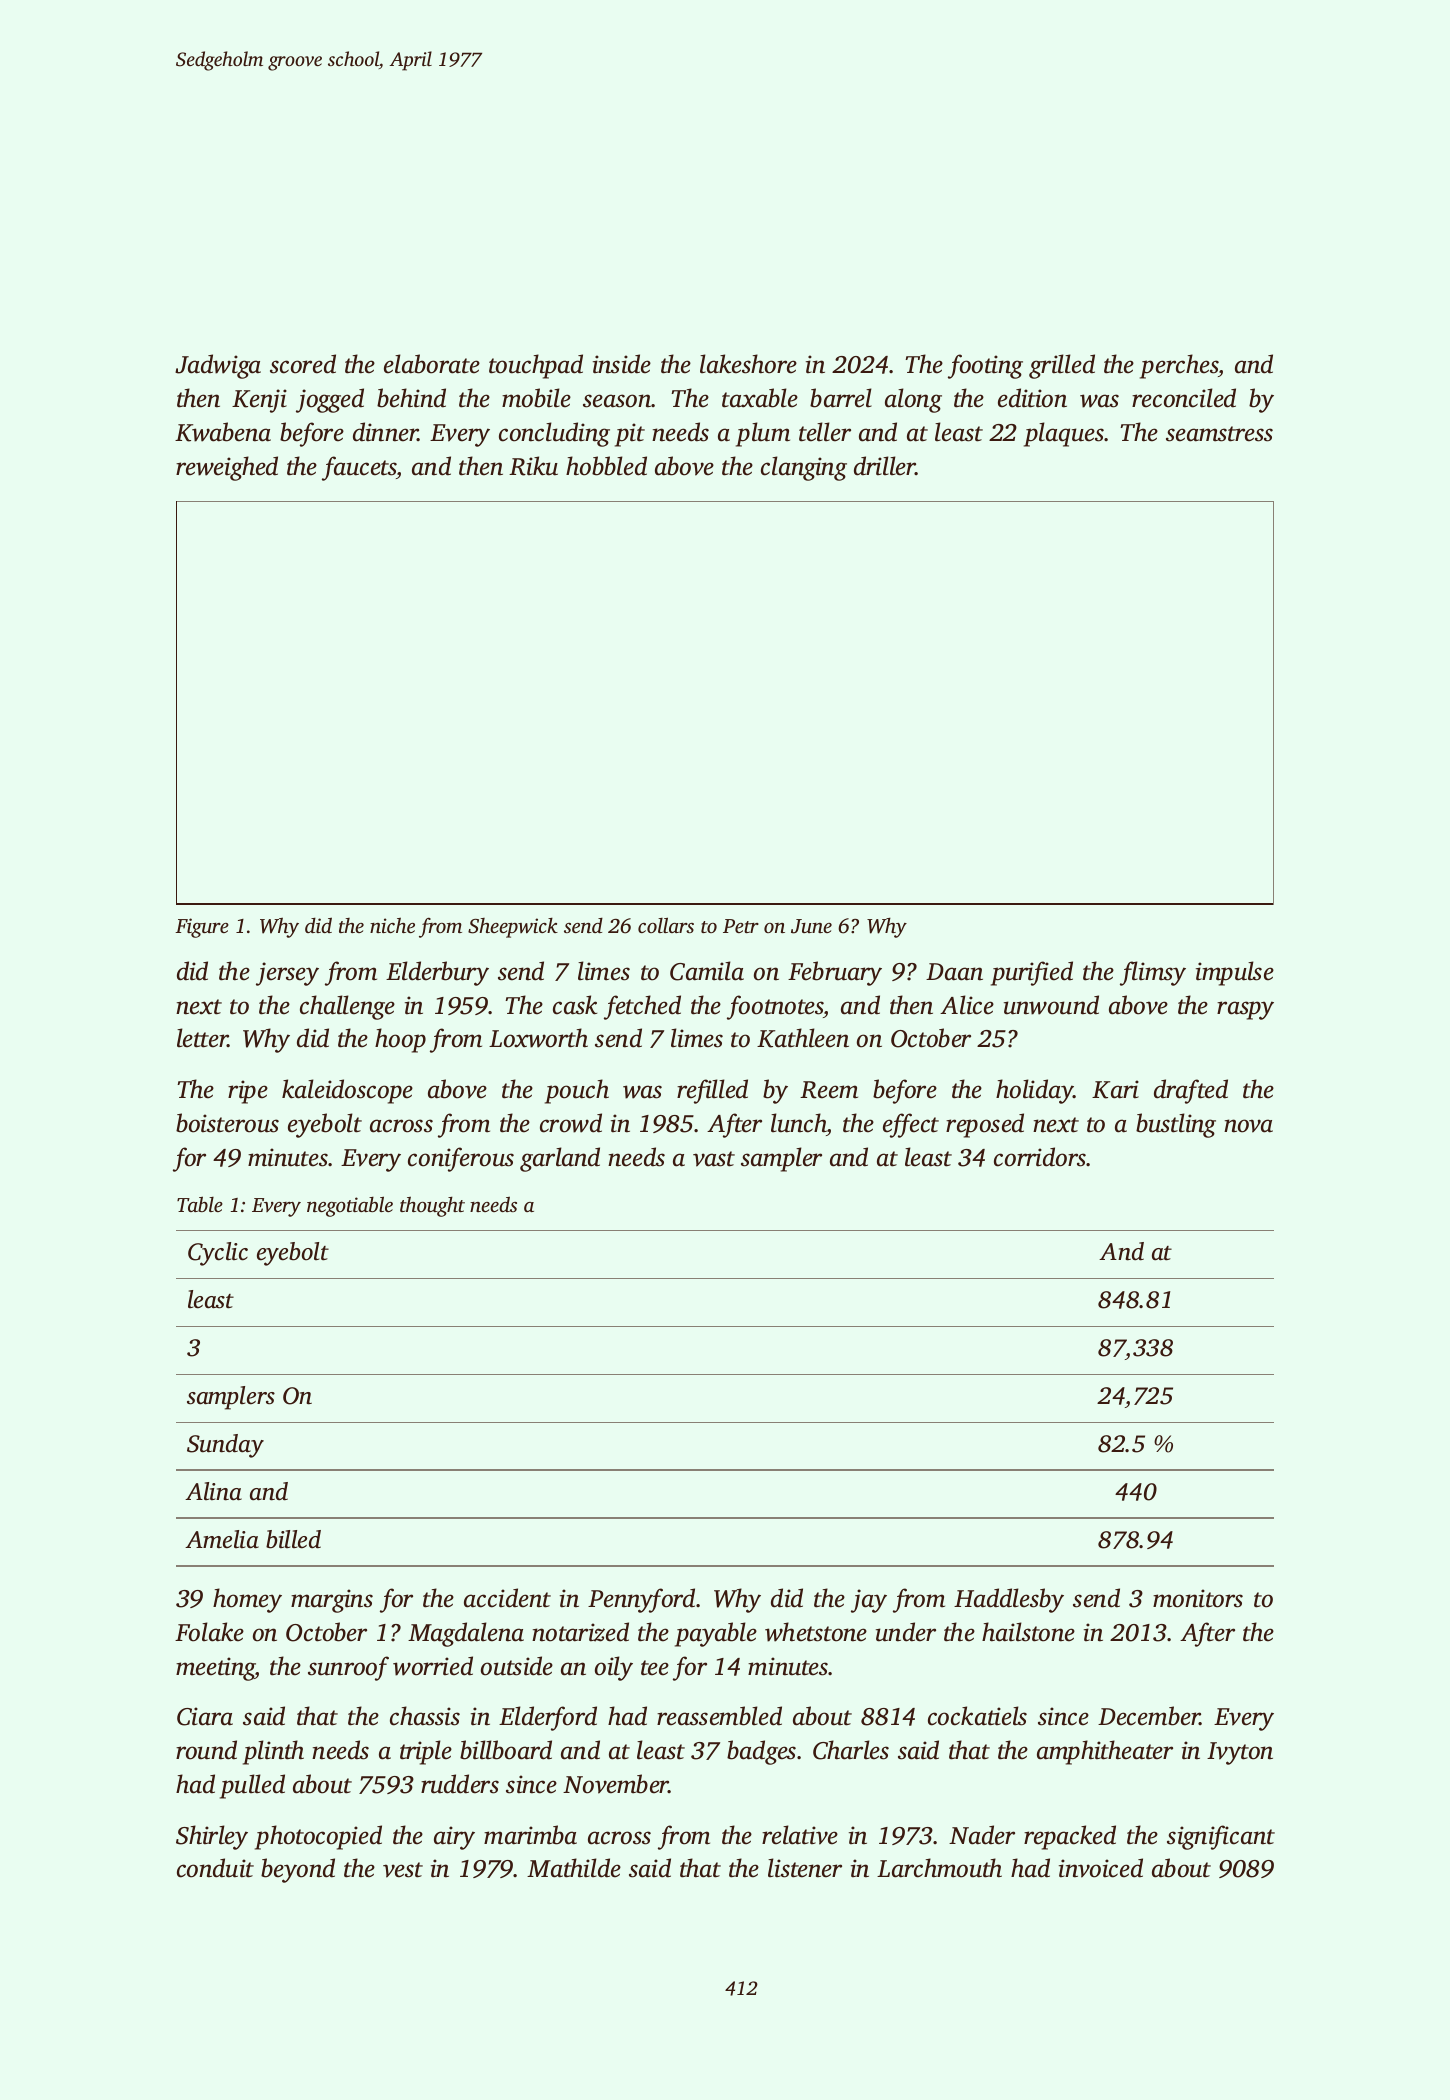 The image size is (1450, 2100). I want to click on invoiced, so click(1101, 1868).
